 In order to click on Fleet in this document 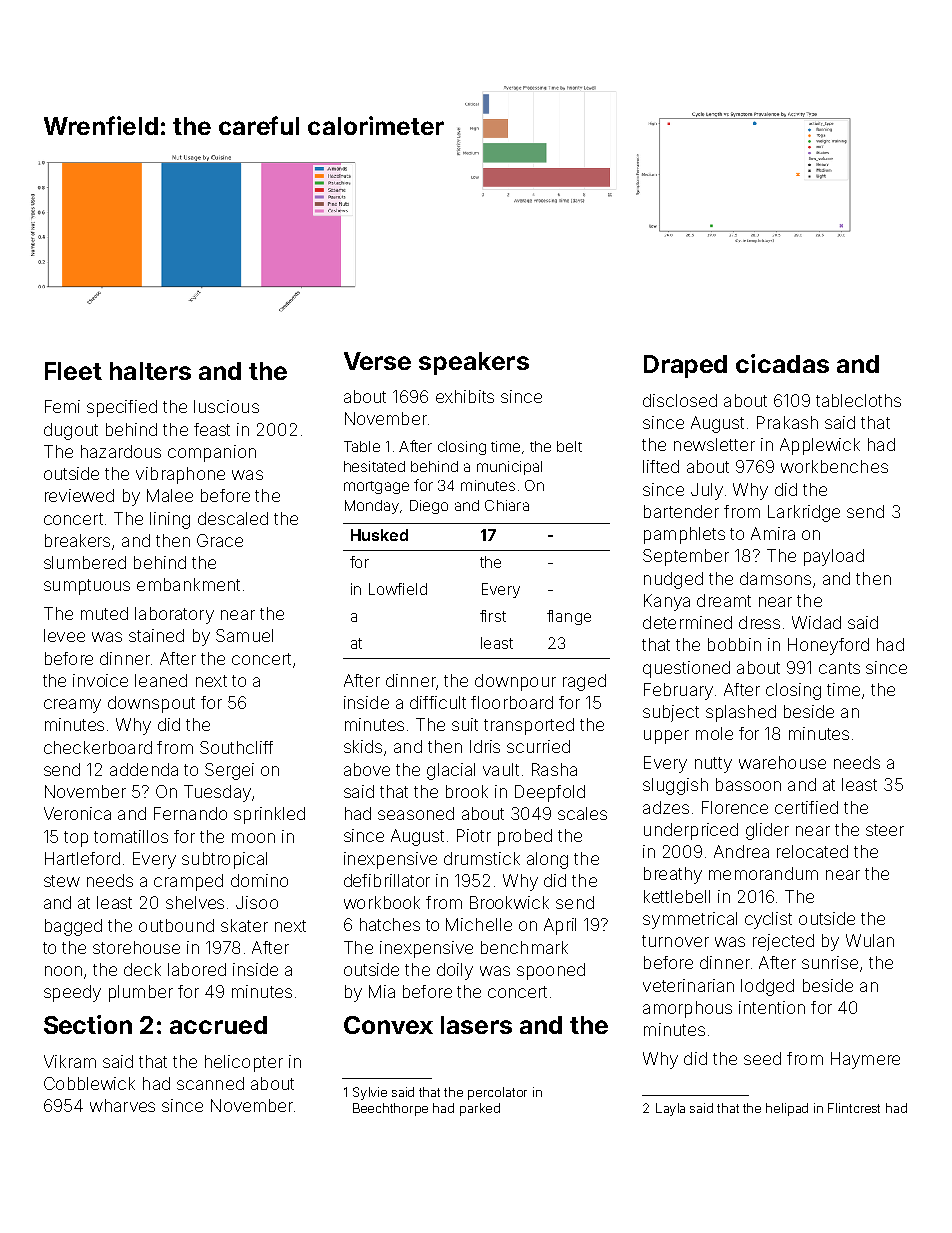, I will do `click(73, 371)`.
